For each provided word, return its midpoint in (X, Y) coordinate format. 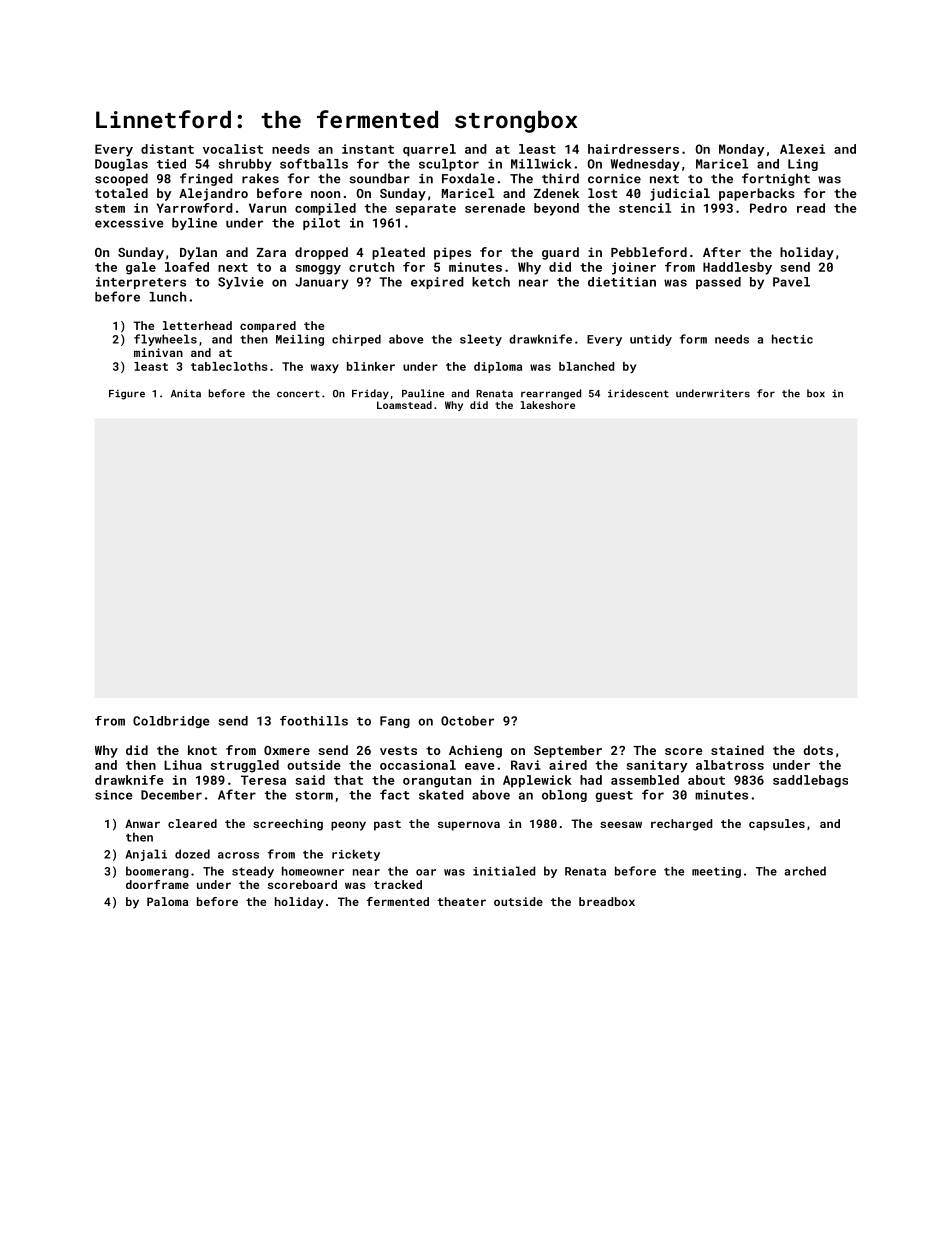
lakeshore (548, 405)
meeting (716, 872)
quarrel (429, 150)
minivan (158, 352)
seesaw (621, 824)
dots (818, 750)
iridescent (638, 393)
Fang (395, 722)
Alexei (802, 149)
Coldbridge (171, 722)
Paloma (167, 901)
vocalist (233, 149)
